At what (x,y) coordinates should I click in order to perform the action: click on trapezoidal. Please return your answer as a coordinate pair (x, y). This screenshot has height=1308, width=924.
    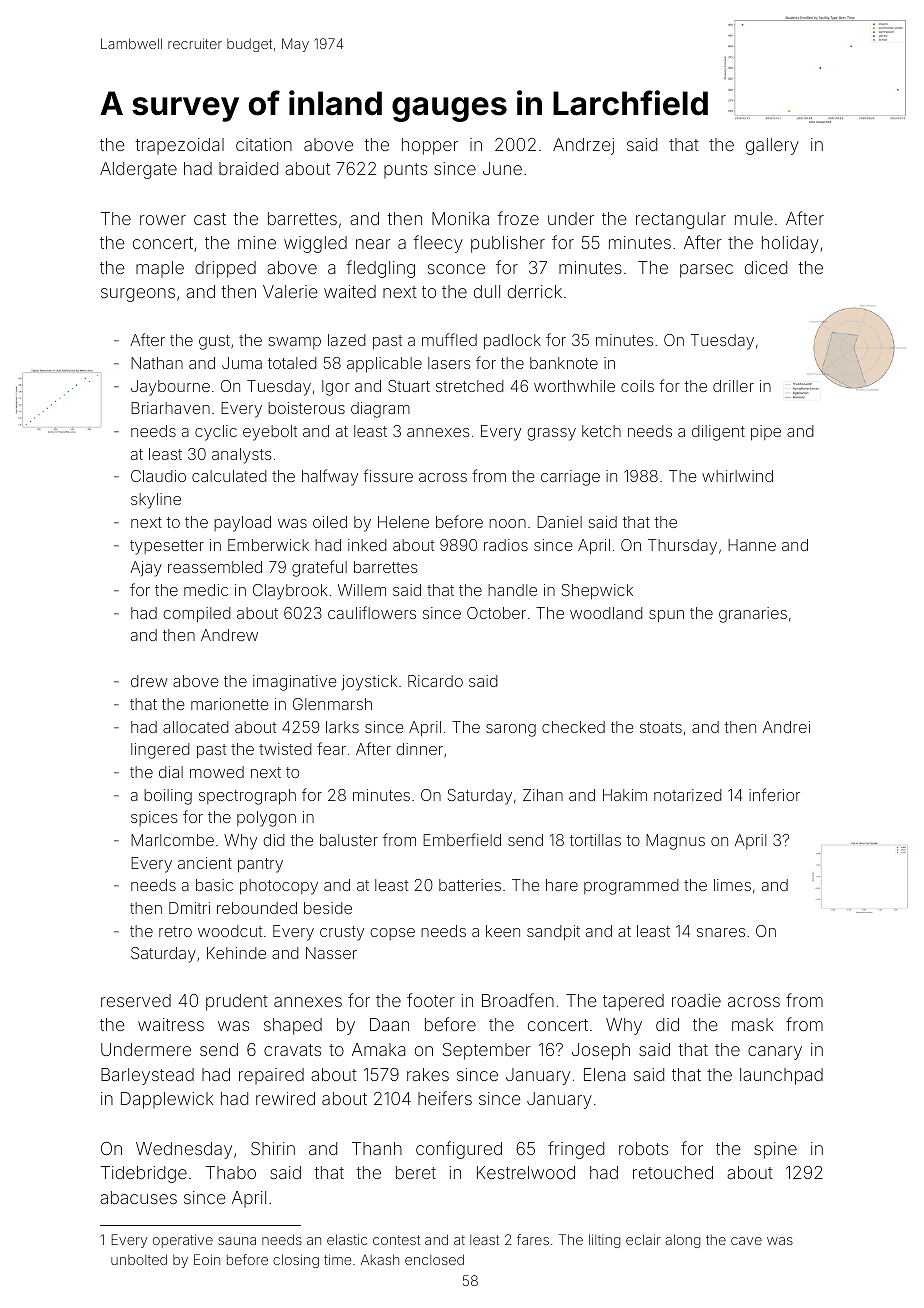
    Looking at the image, I should click on (179, 146).
